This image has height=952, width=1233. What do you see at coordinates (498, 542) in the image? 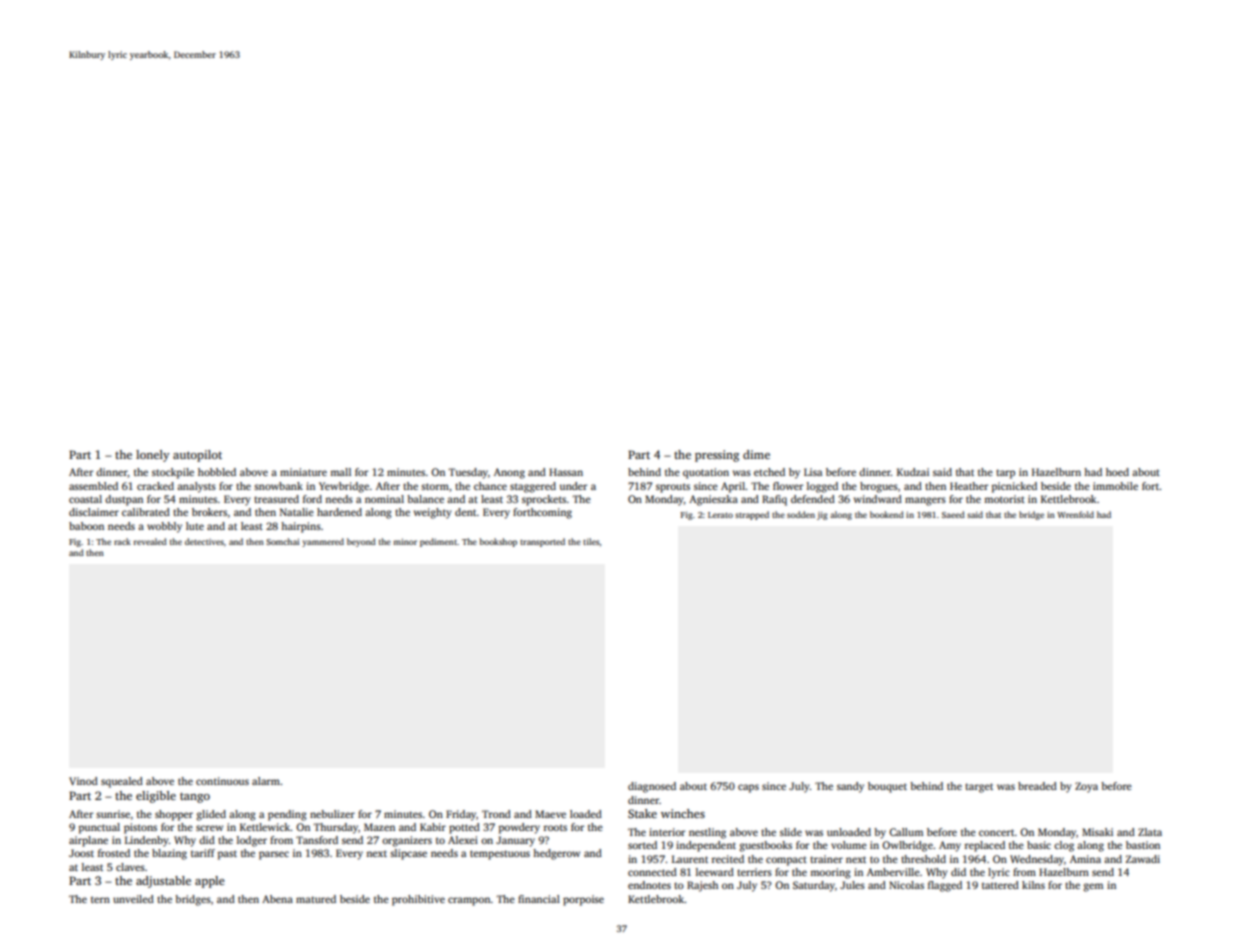
I see `bookshop` at bounding box center [498, 542].
